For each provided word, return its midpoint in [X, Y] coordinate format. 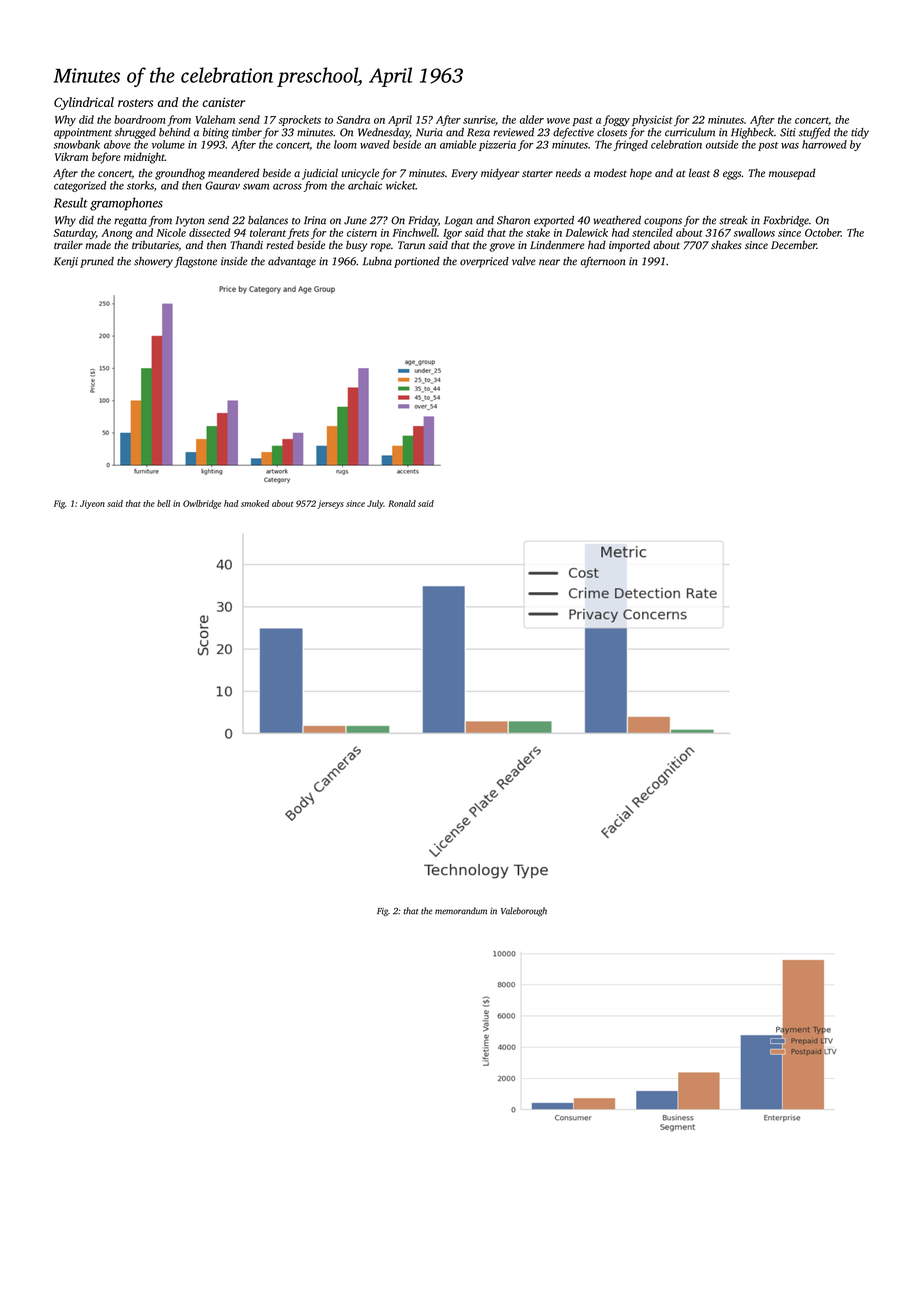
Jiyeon [92, 504]
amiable [458, 144]
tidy [860, 133]
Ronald [402, 503]
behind [174, 132]
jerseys [330, 504]
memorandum [461, 911]
